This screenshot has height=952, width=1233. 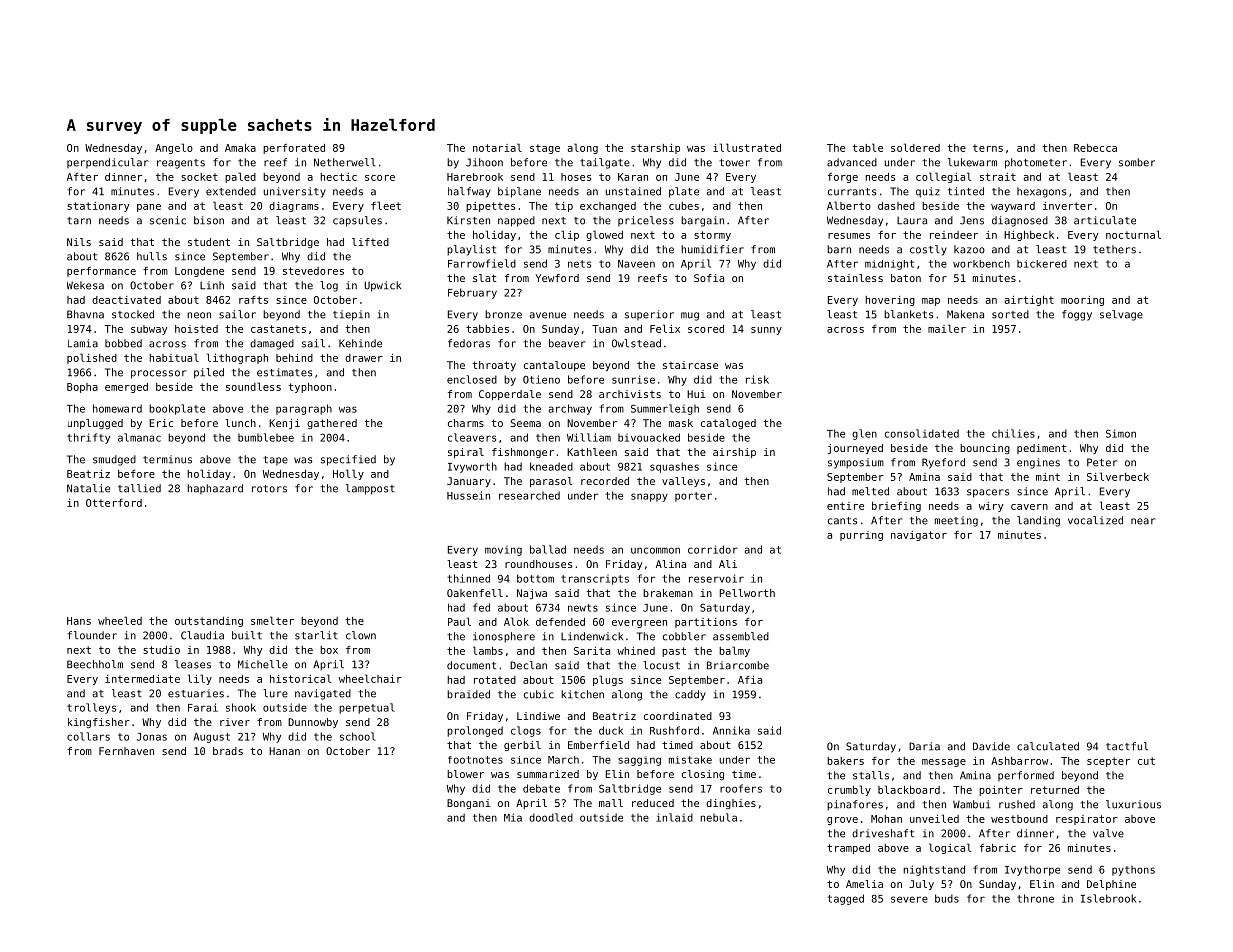 I want to click on briefing, so click(x=896, y=507).
